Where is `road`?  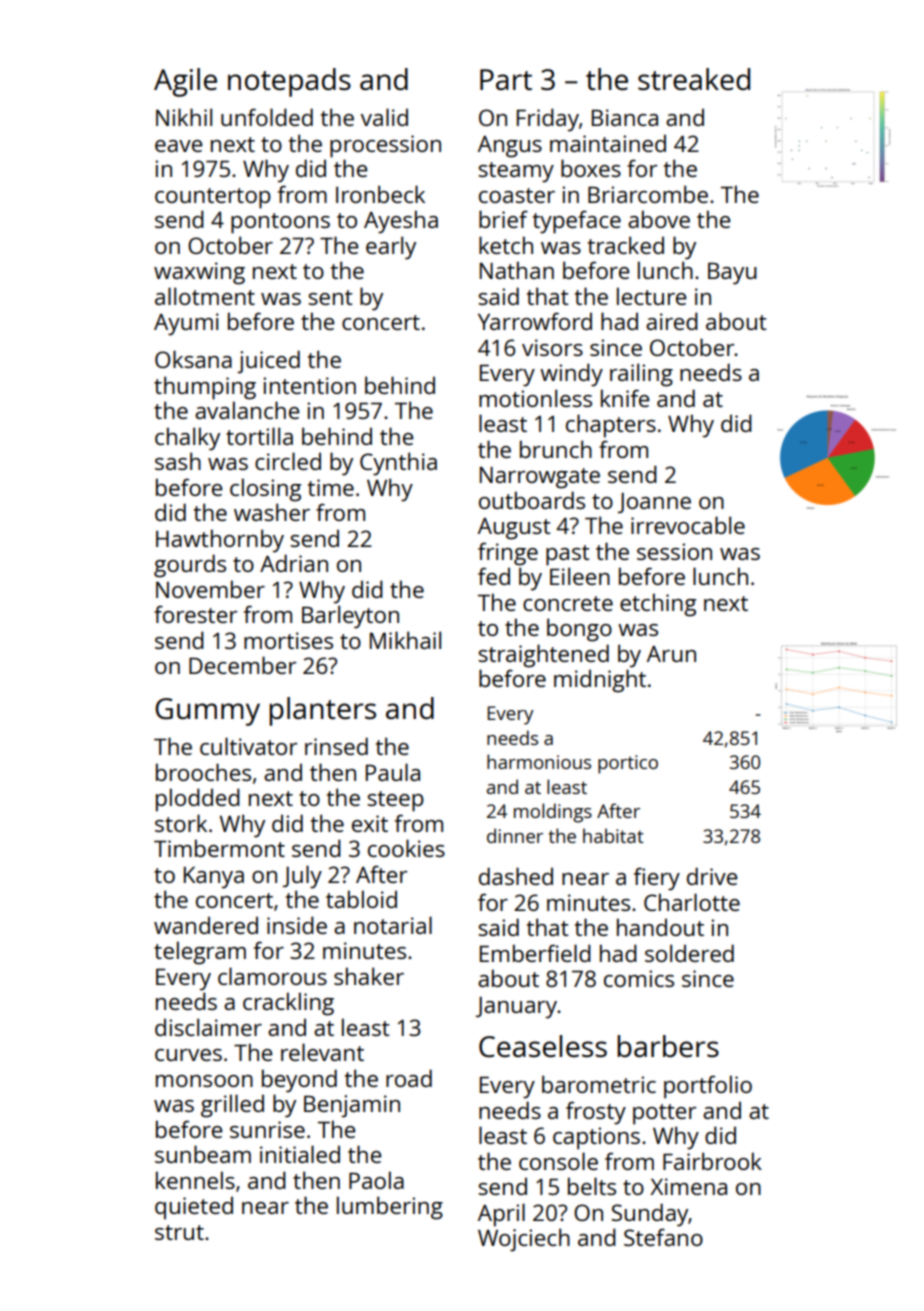 road is located at coordinates (409, 1078).
